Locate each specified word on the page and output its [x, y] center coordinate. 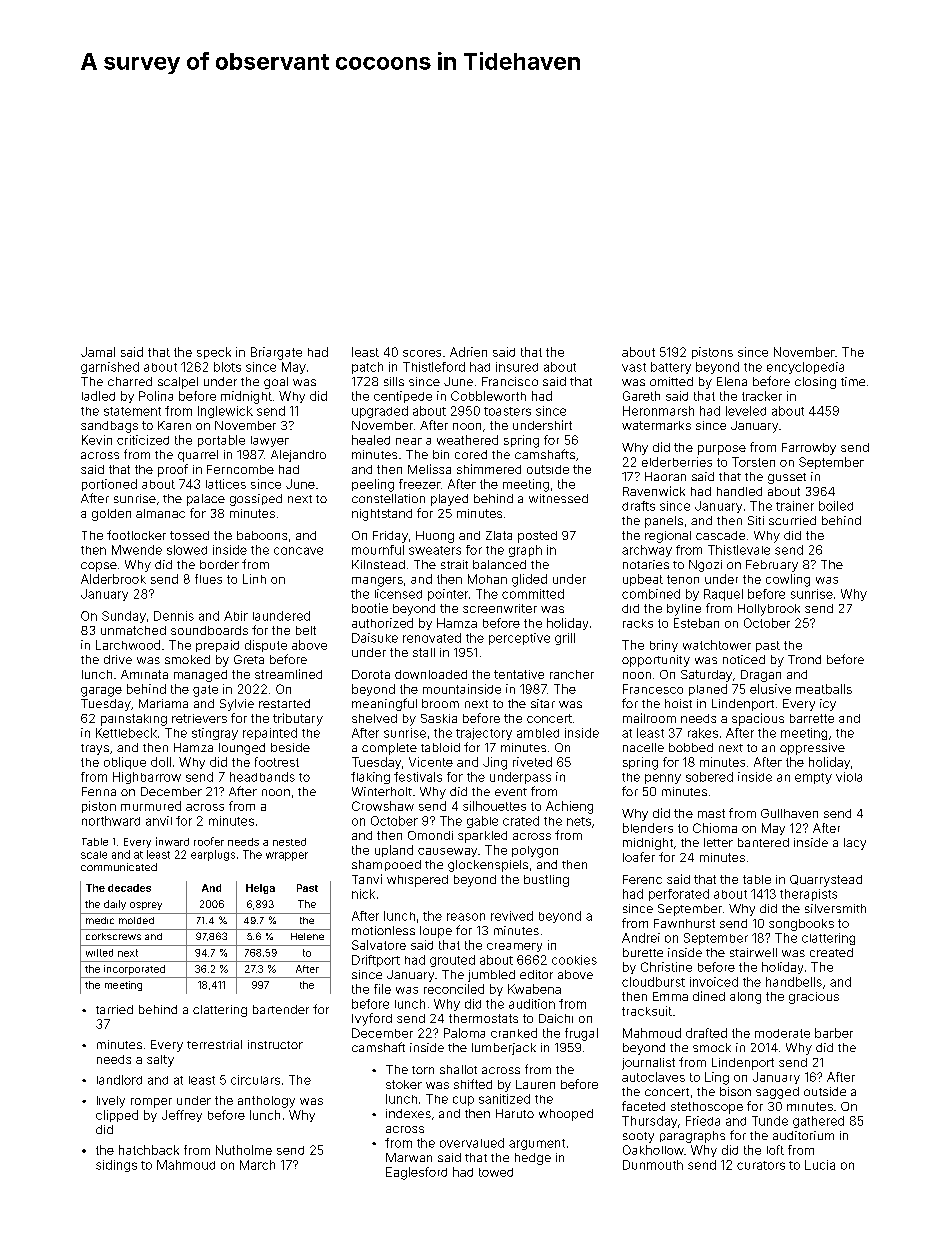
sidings [116, 1166]
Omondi [430, 835]
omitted [671, 381]
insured [517, 367]
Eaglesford [416, 1173]
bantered [763, 842]
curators [761, 1165]
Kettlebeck [126, 733]
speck [214, 353]
